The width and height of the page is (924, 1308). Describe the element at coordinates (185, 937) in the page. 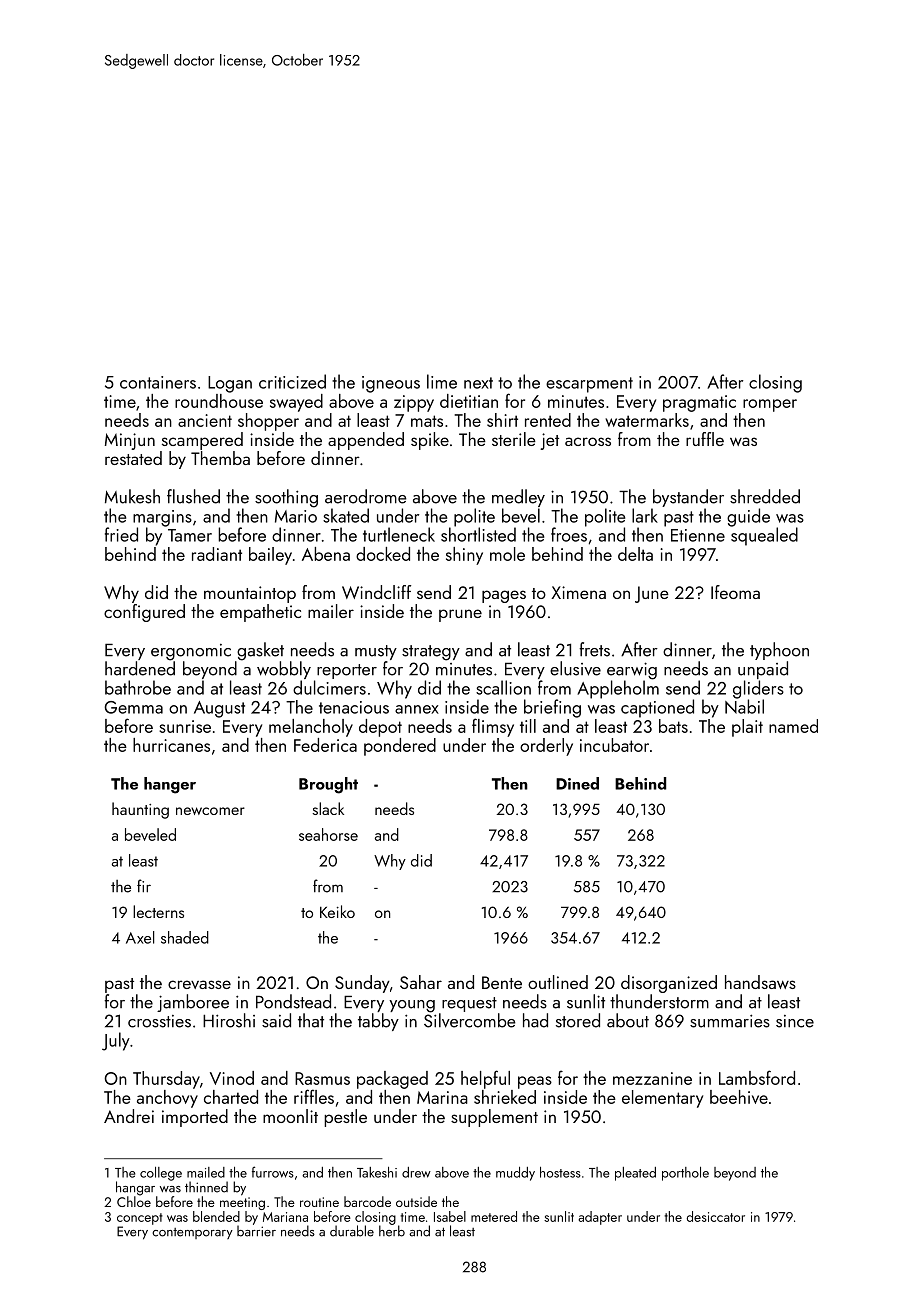

I see `shaded` at that location.
